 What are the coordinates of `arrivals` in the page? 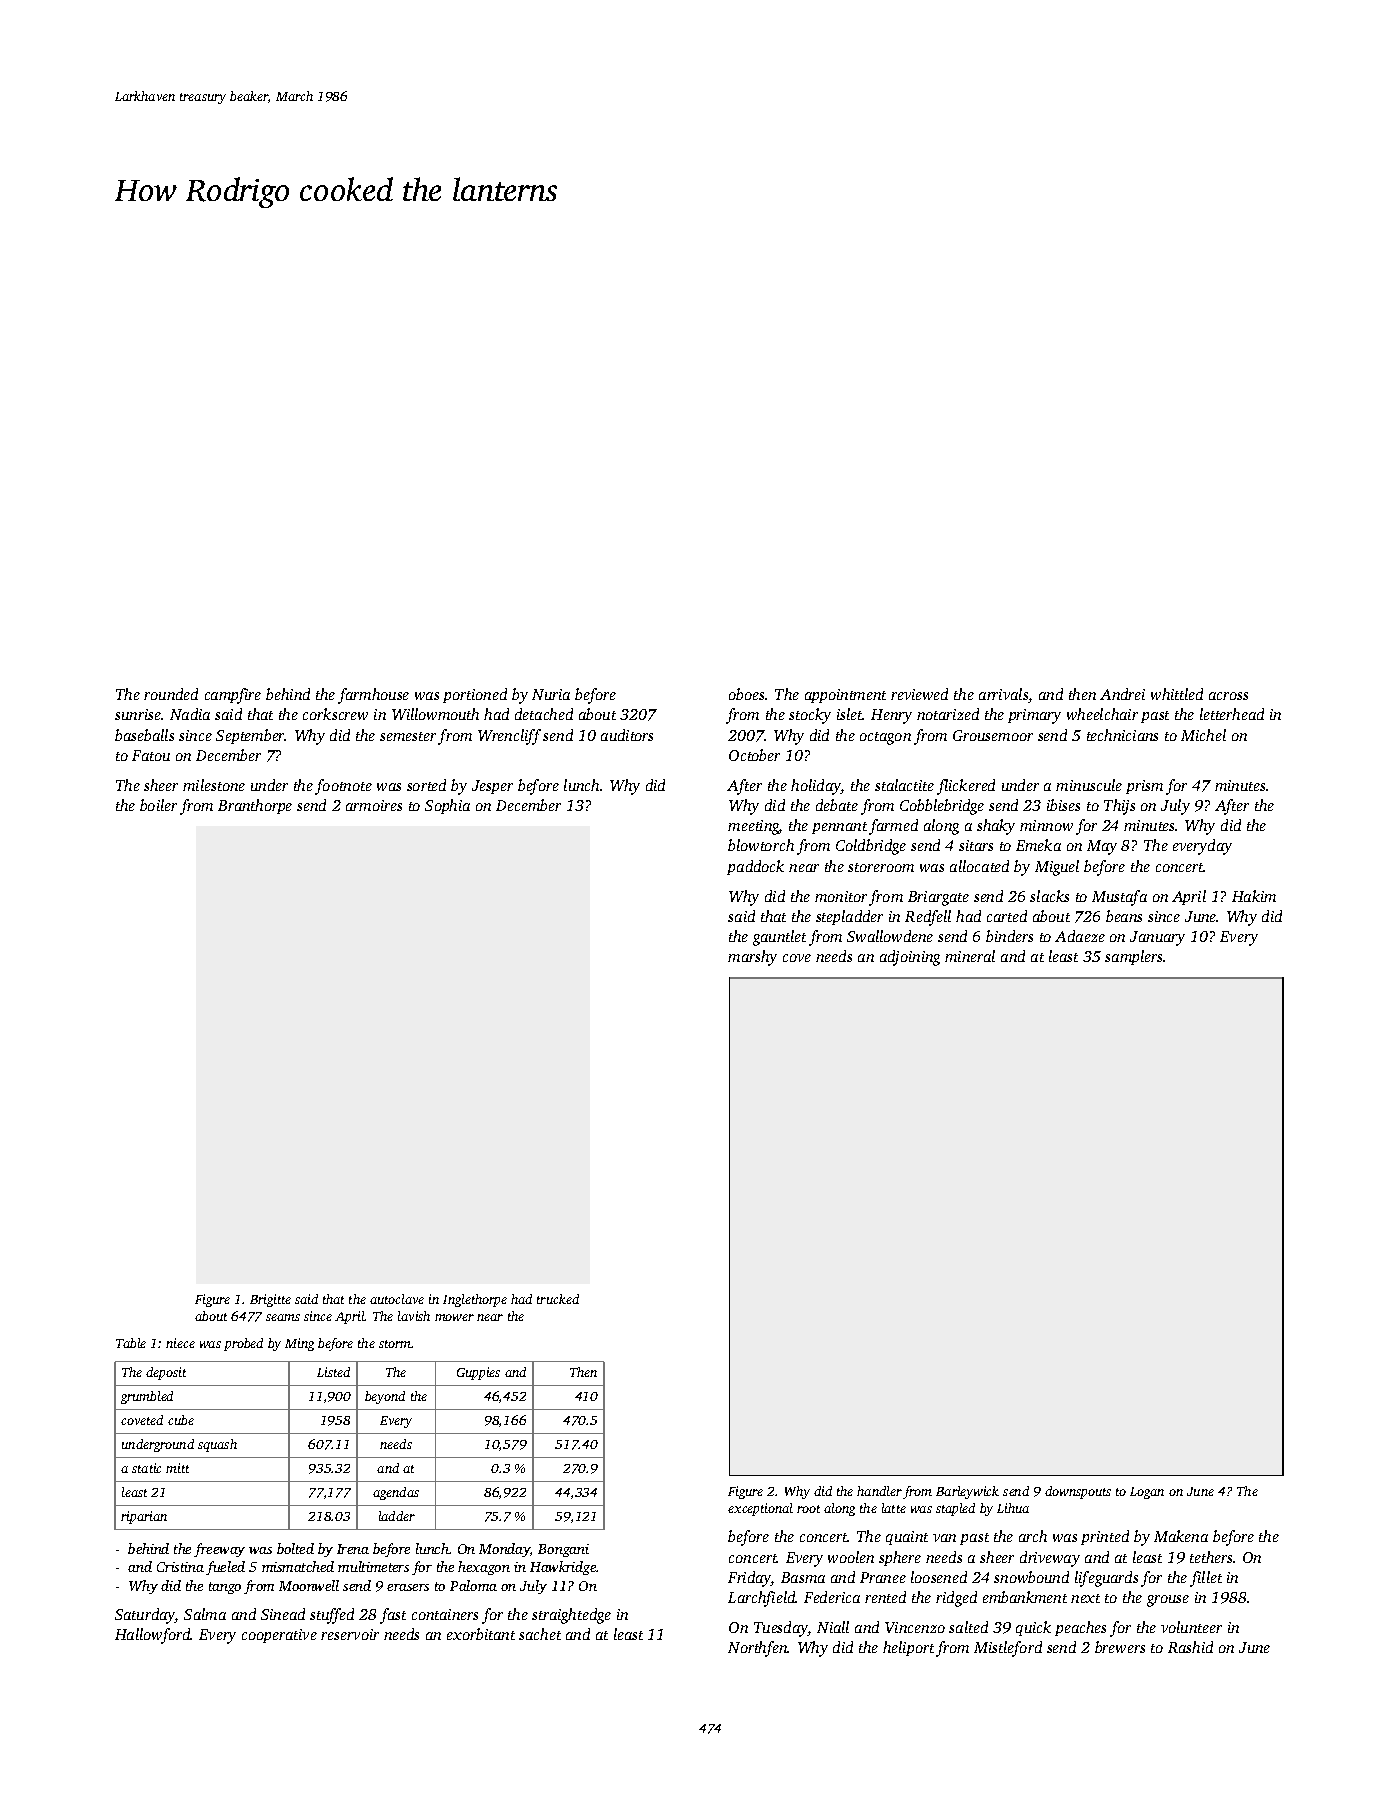 It's located at (1003, 694).
